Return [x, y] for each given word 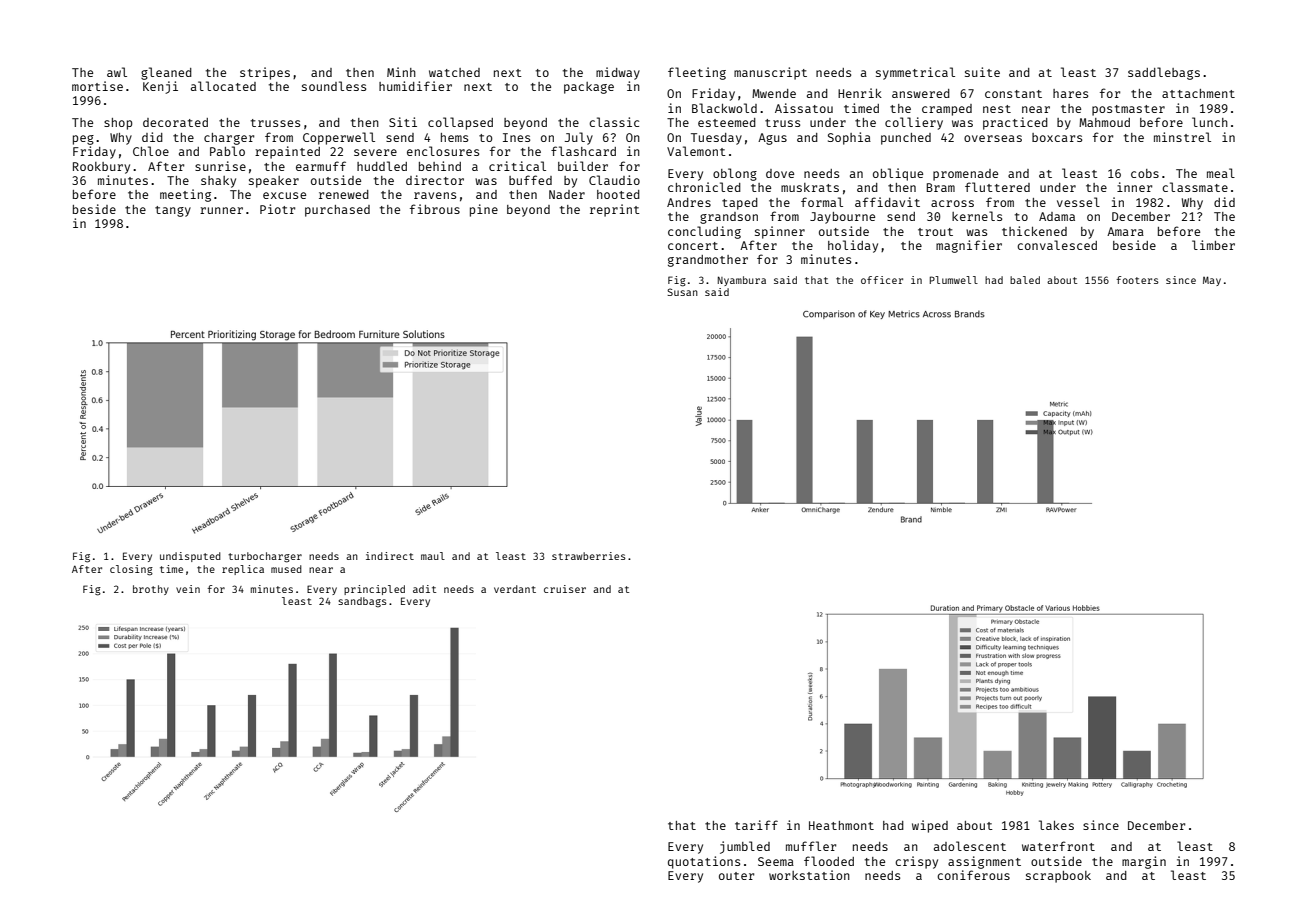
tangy [173, 211]
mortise [97, 86]
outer [736, 876]
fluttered [997, 187]
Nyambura [742, 281]
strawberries [589, 556]
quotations [704, 862]
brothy [151, 590]
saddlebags [1164, 73]
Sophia [849, 138]
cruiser [565, 589]
